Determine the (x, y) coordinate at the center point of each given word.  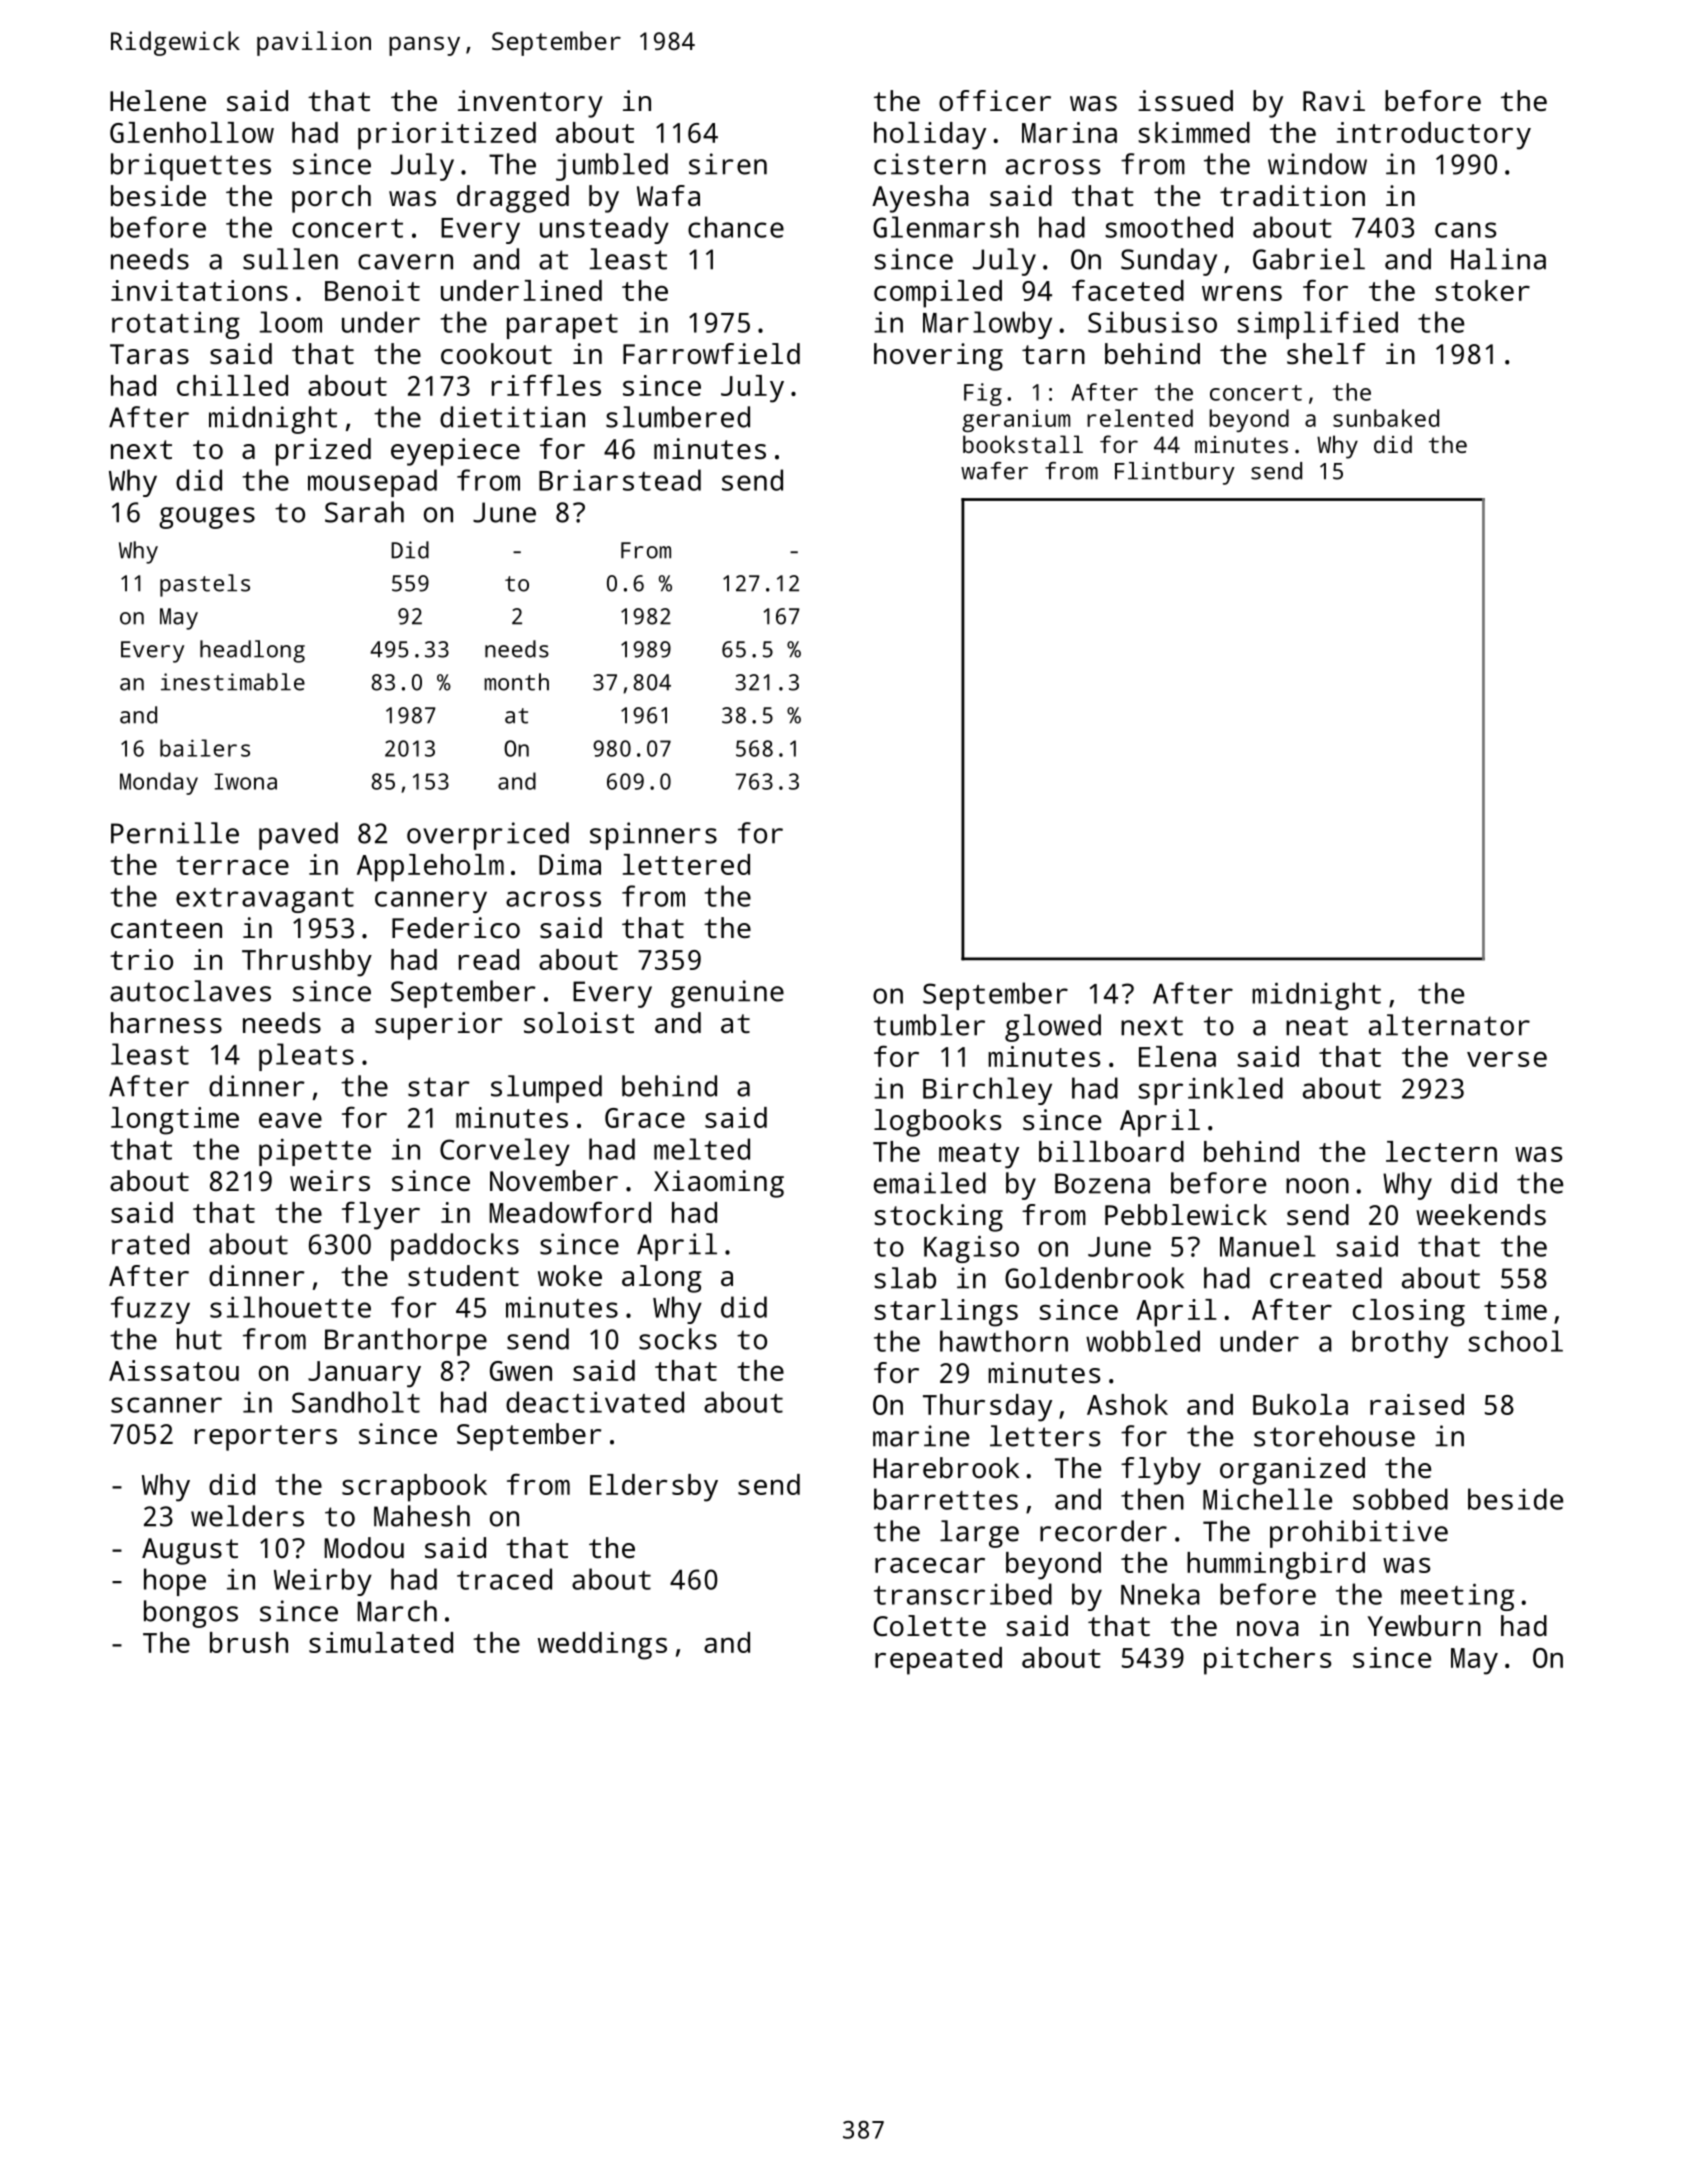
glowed (1053, 1028)
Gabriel (1309, 259)
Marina (1069, 132)
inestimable (233, 682)
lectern (1441, 1151)
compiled (938, 294)
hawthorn (1004, 1341)
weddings (602, 1646)
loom (291, 322)
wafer (994, 471)
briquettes (191, 167)
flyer (381, 1215)
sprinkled (1210, 1091)
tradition (1292, 195)
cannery (431, 902)
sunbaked (1386, 418)
